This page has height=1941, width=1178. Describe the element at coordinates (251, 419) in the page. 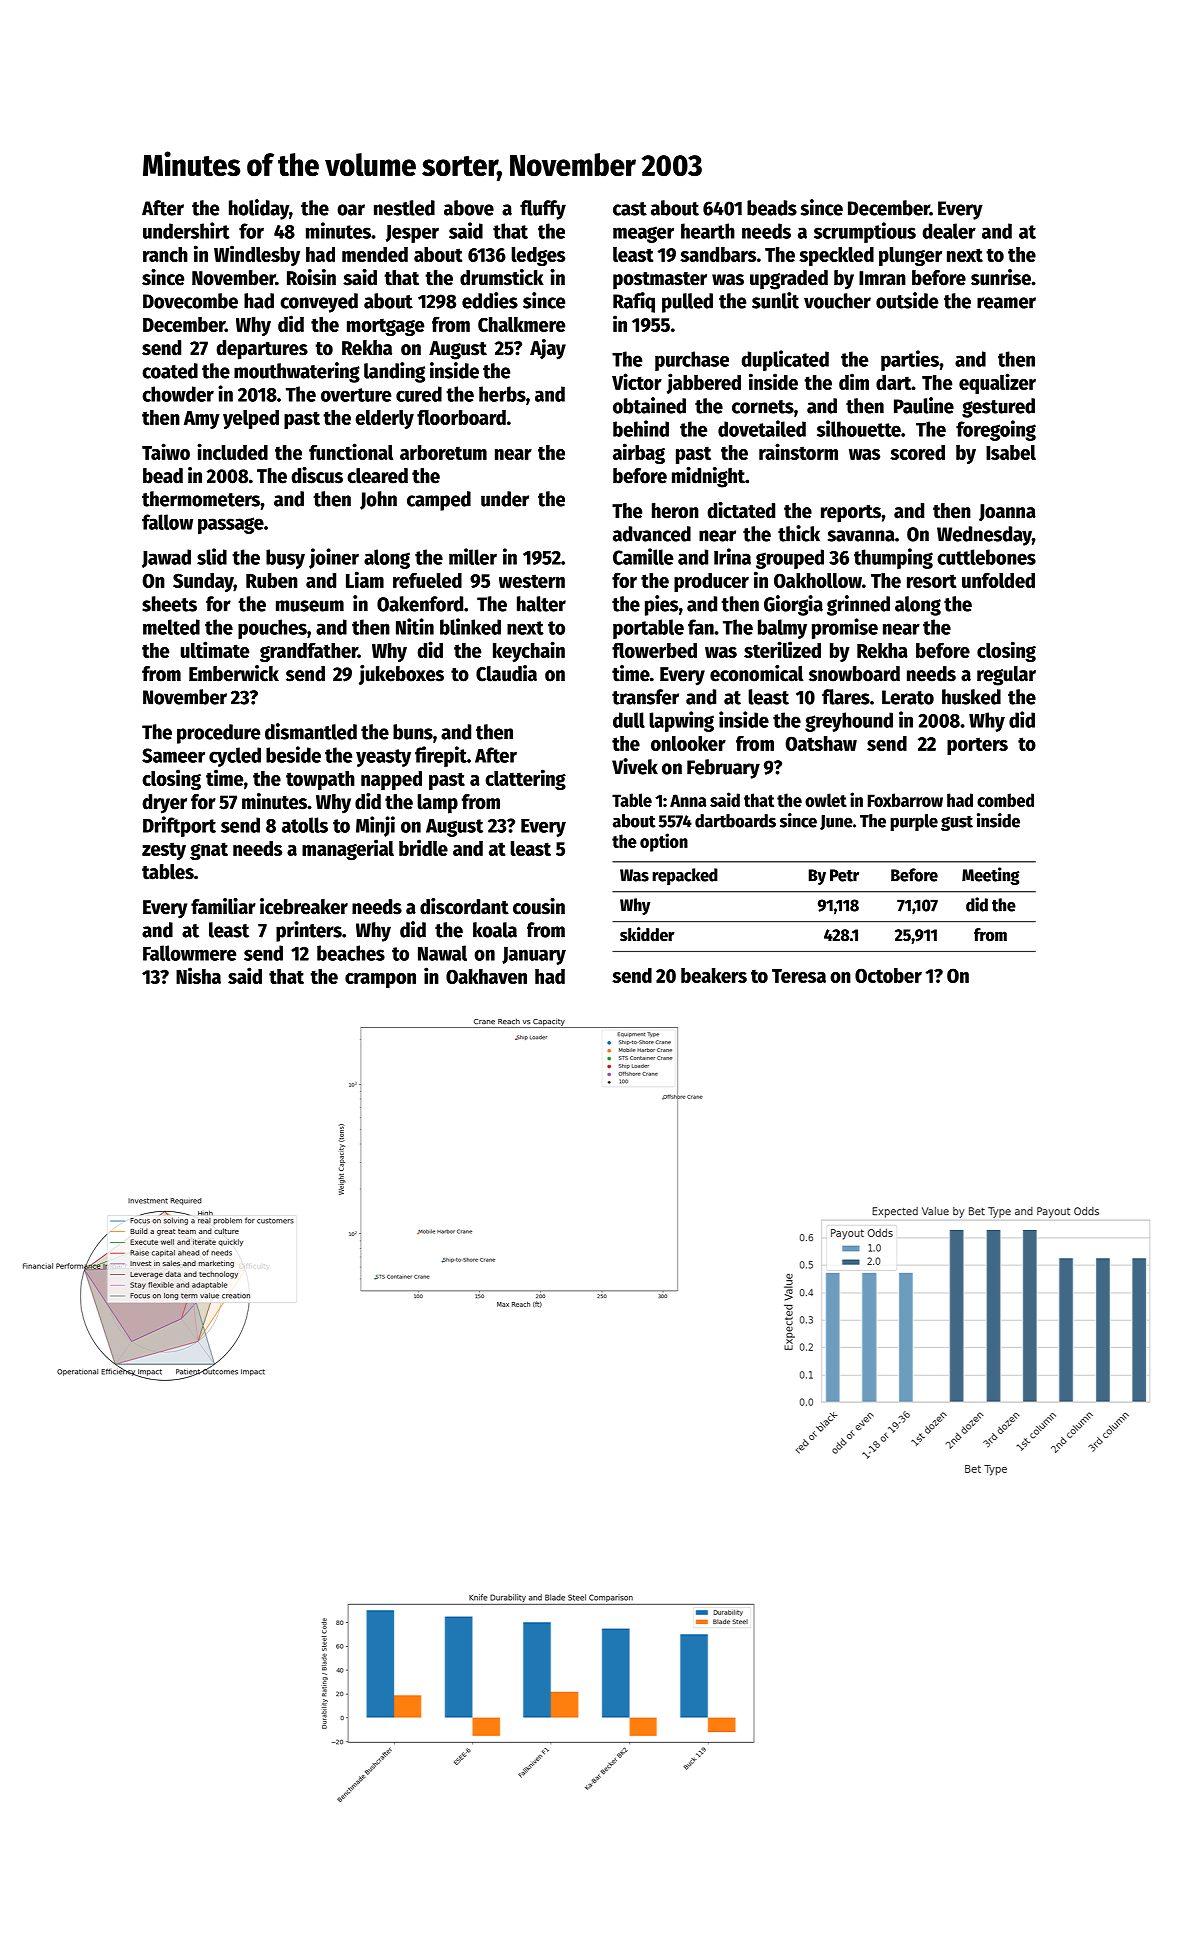

I see `yelped` at that location.
